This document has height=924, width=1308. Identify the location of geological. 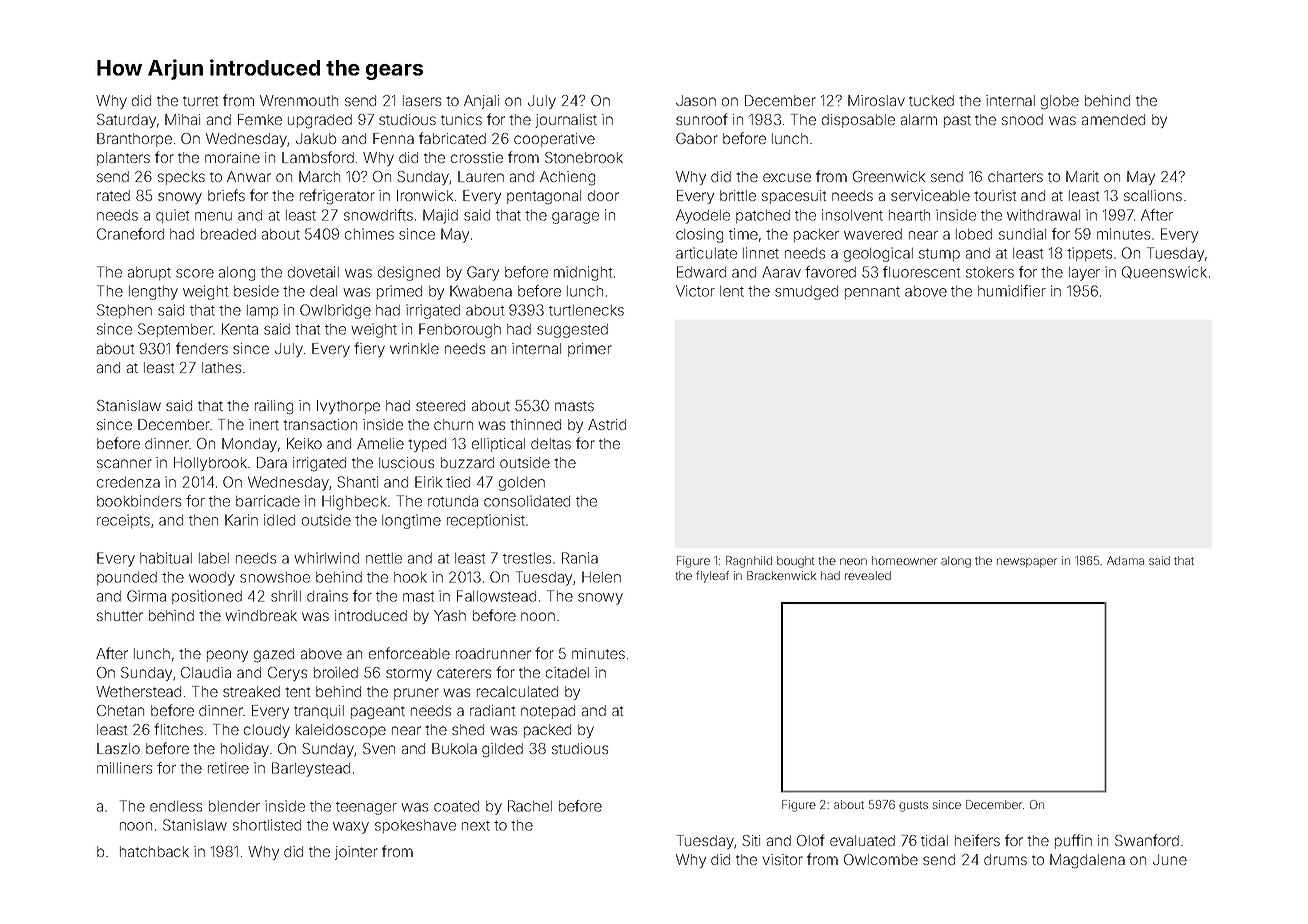
(878, 254).
